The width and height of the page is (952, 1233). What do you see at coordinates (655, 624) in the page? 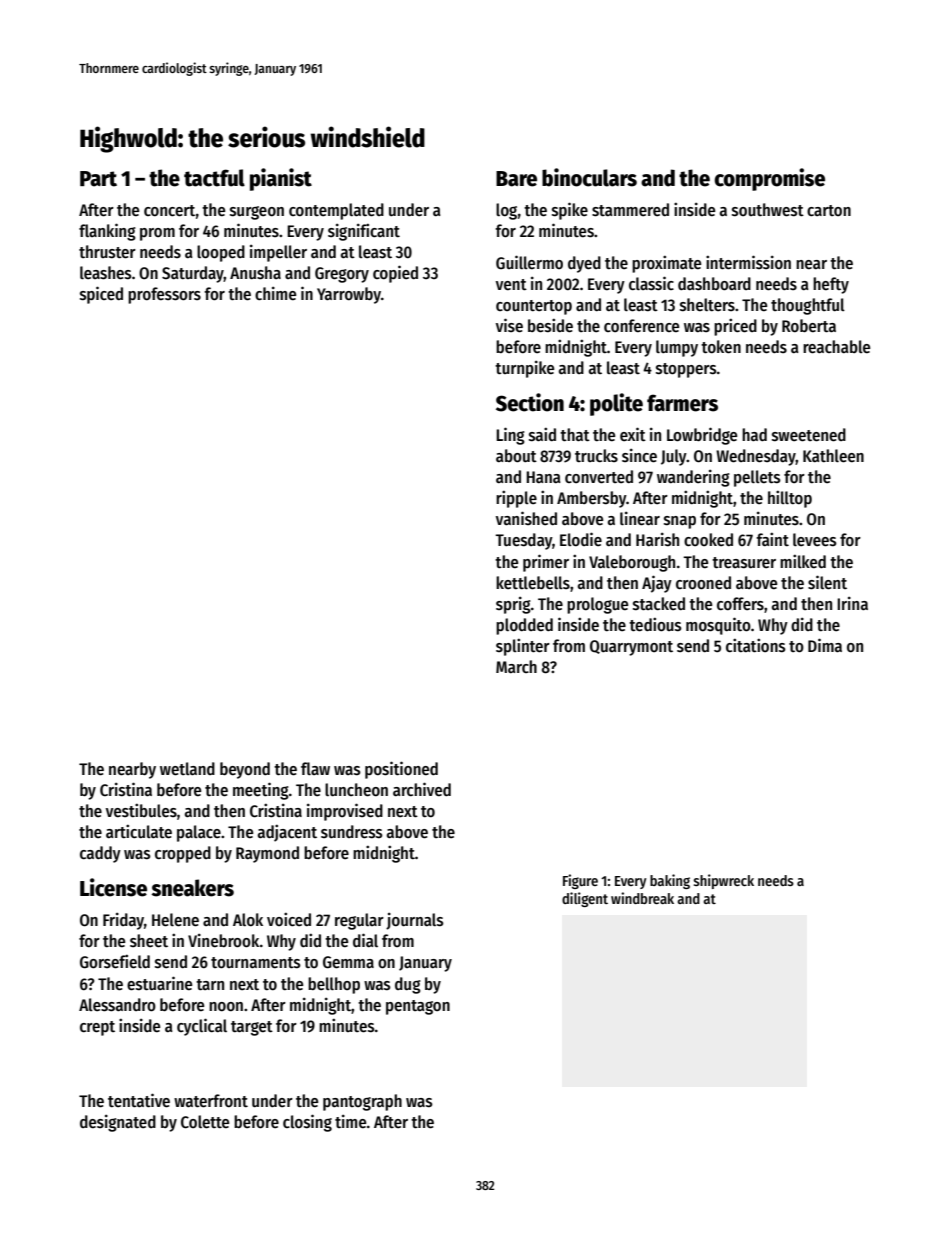
I see `tedious` at bounding box center [655, 624].
